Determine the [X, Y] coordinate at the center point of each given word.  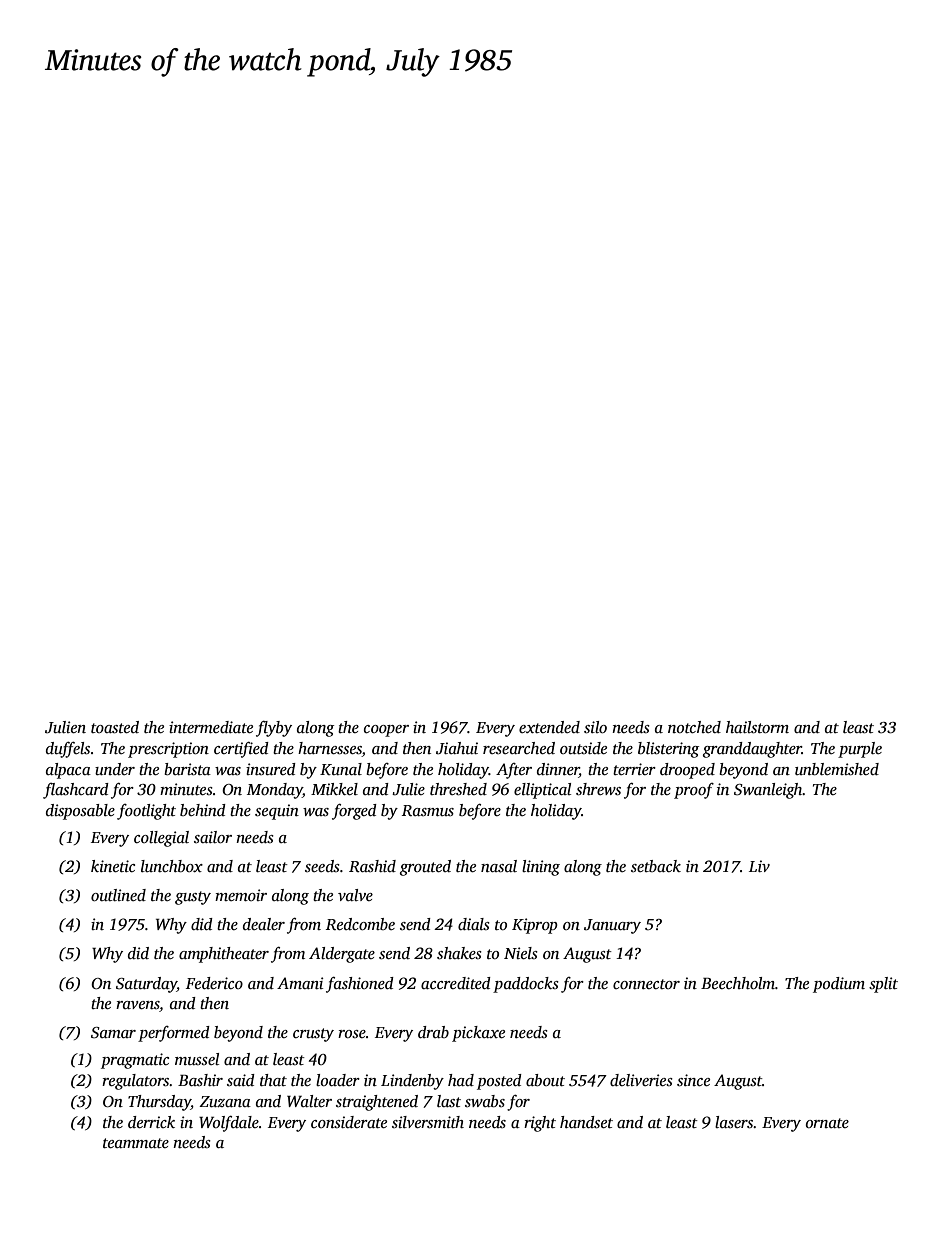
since [693, 1080]
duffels [68, 750]
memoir [241, 895]
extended [549, 727]
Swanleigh [768, 791]
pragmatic [135, 1061]
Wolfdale [229, 1124]
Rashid [372, 866]
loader [338, 1080]
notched [694, 727]
